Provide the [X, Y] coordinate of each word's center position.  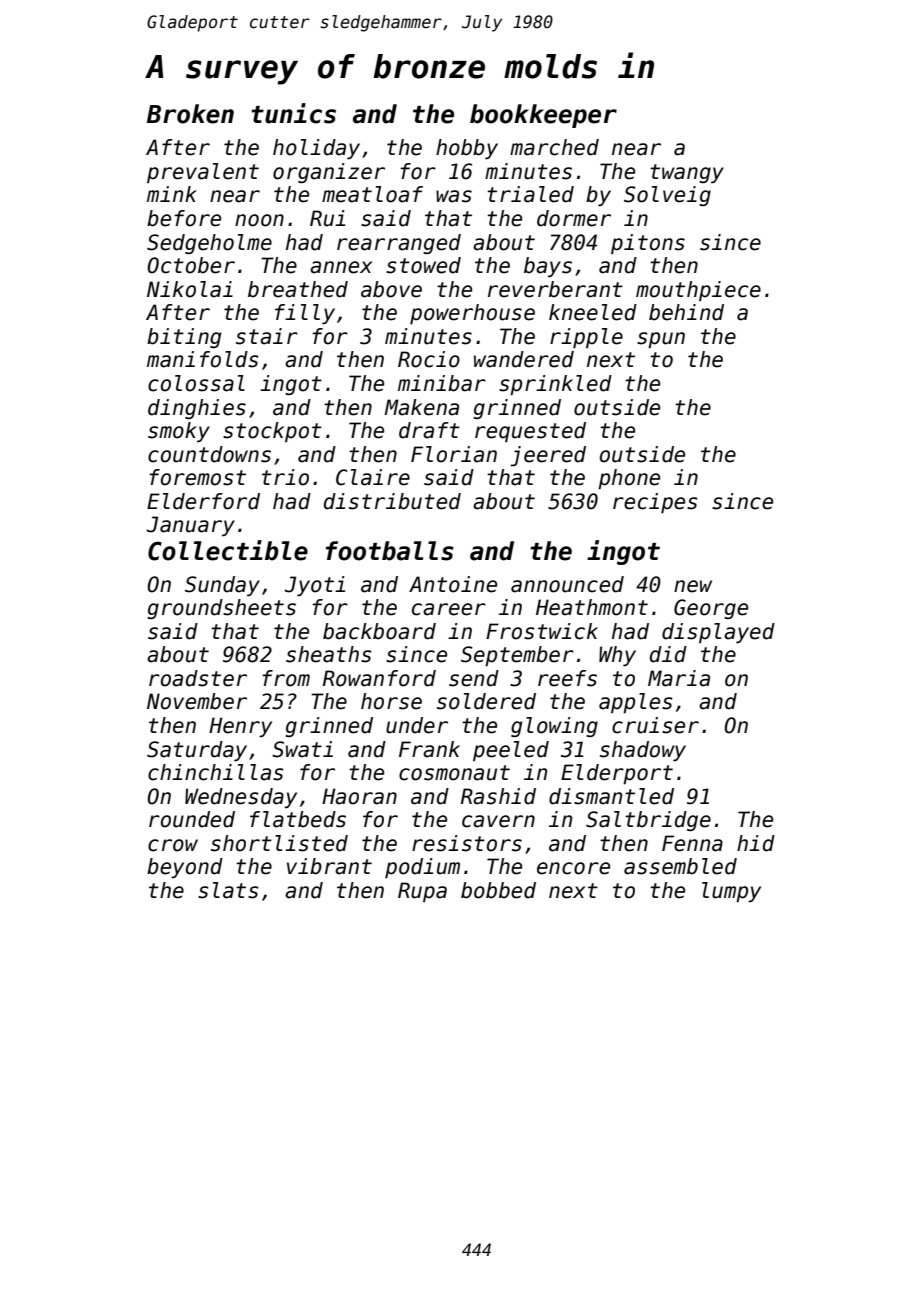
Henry [240, 727]
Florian [454, 454]
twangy [687, 173]
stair [267, 336]
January [191, 526]
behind [686, 312]
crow [173, 845]
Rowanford [379, 678]
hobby [467, 149]
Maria [679, 678]
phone [629, 479]
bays [548, 267]
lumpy [731, 892]
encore [573, 868]
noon [259, 220]
